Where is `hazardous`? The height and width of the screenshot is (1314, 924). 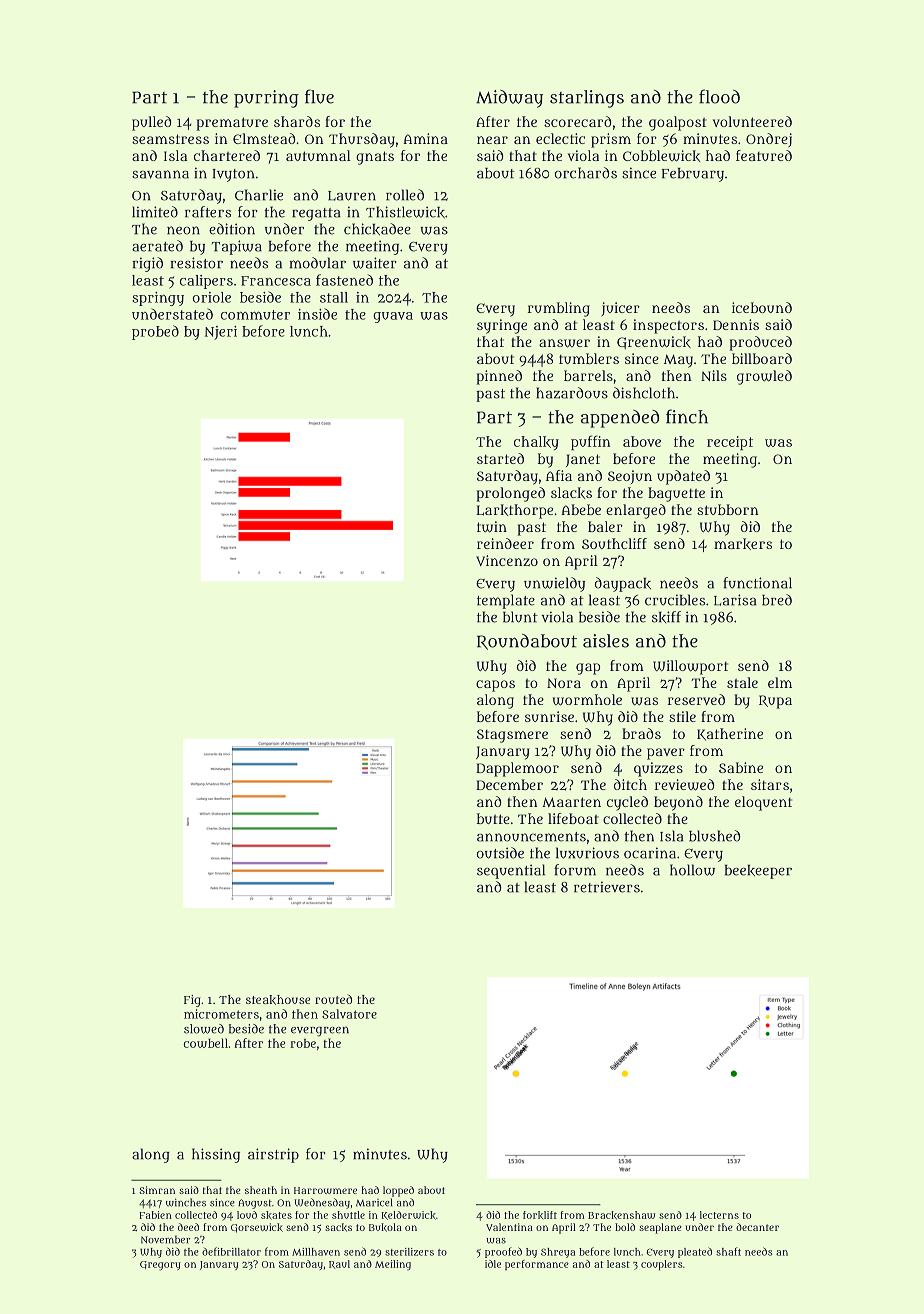
hazardous is located at coordinates (572, 393).
